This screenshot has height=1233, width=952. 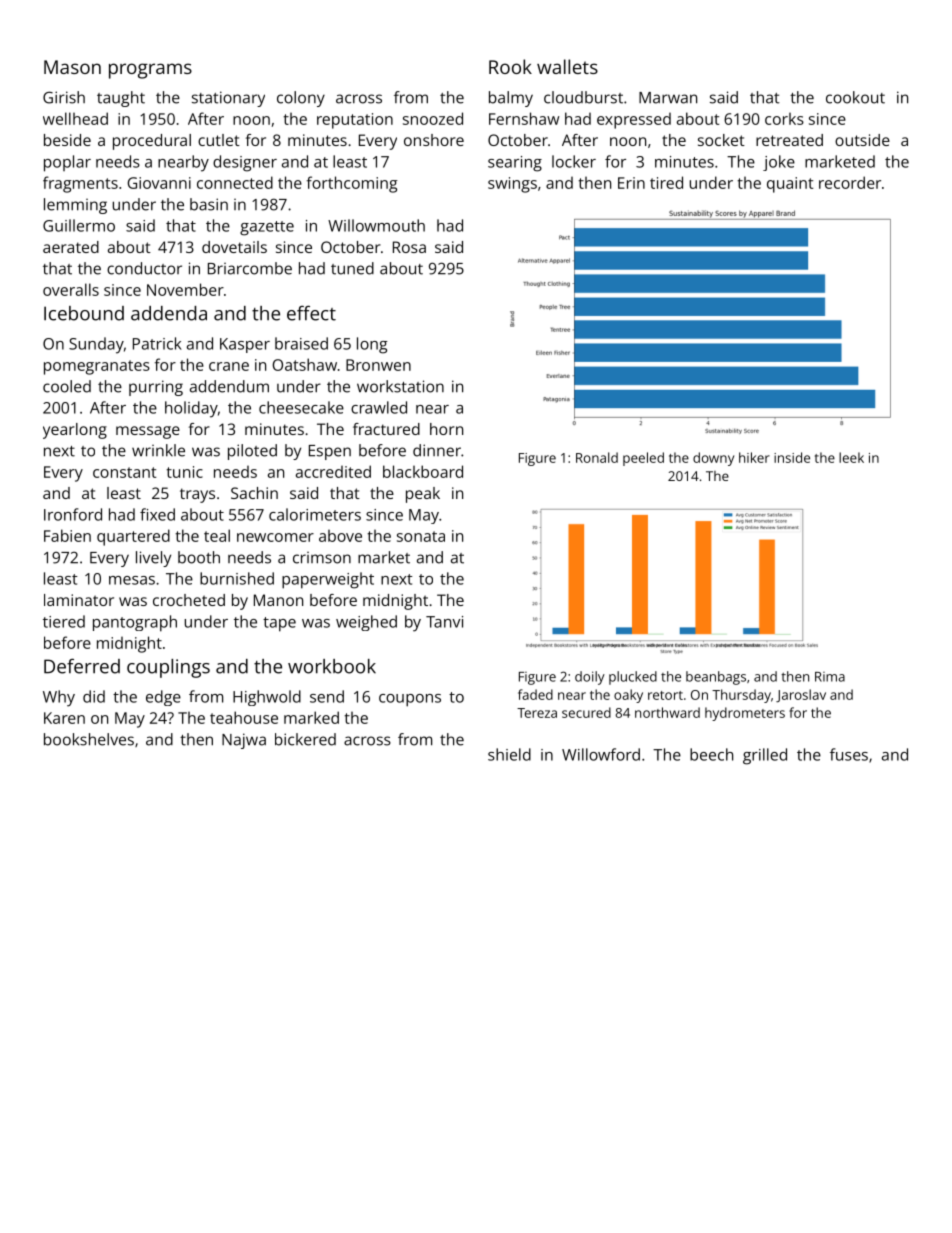 What do you see at coordinates (668, 98) in the screenshot?
I see `Marwan` at bounding box center [668, 98].
